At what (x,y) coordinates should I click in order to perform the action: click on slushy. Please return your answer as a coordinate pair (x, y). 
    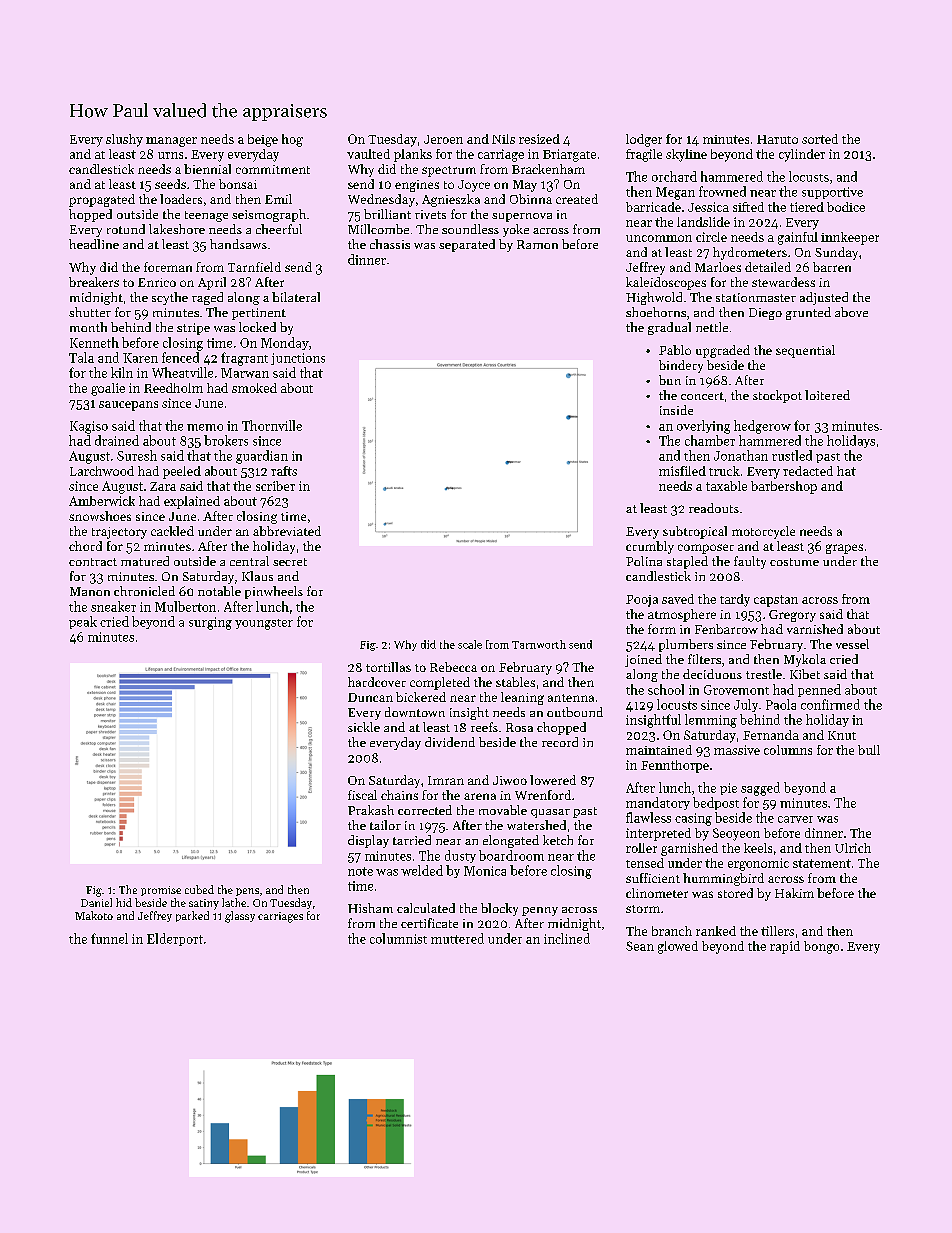
    Looking at the image, I should click on (124, 140).
